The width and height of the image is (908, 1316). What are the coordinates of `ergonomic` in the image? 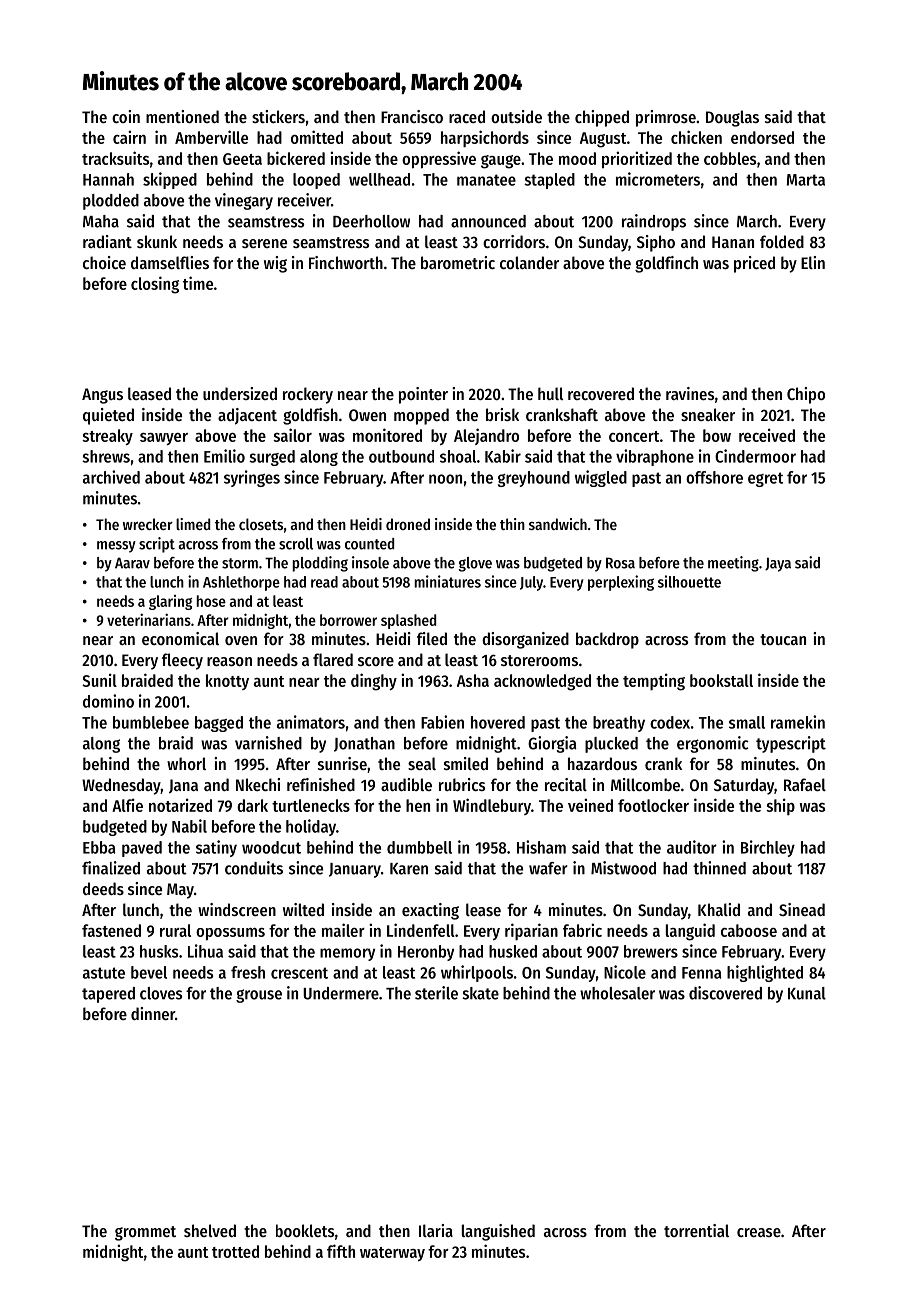 It's located at (713, 744).
